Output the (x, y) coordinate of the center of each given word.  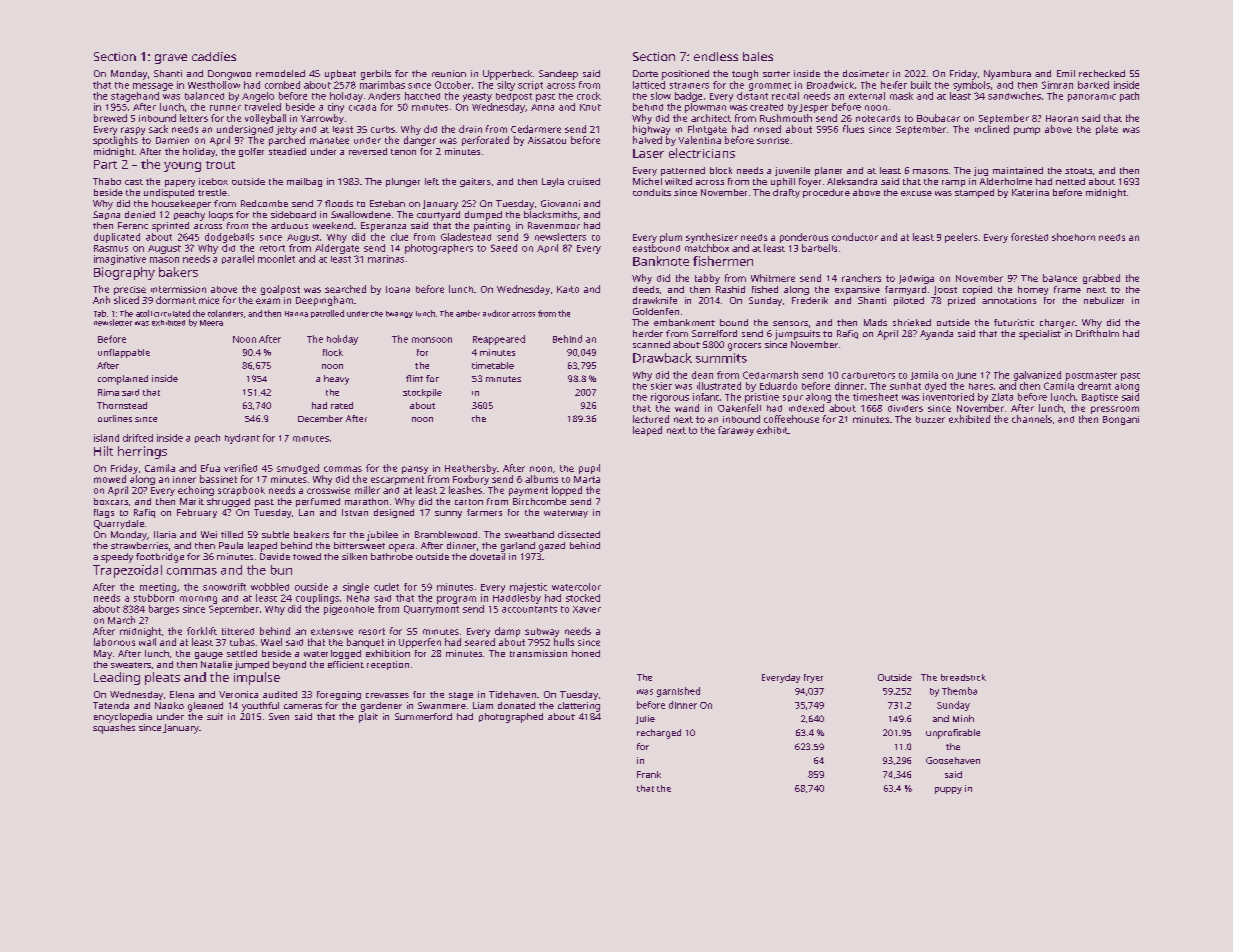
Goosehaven (953, 760)
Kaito (568, 289)
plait (368, 718)
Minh (963, 718)
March (121, 620)
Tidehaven (512, 694)
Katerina (1030, 192)
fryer (813, 678)
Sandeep (558, 75)
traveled (263, 107)
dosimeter (866, 73)
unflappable (124, 353)
